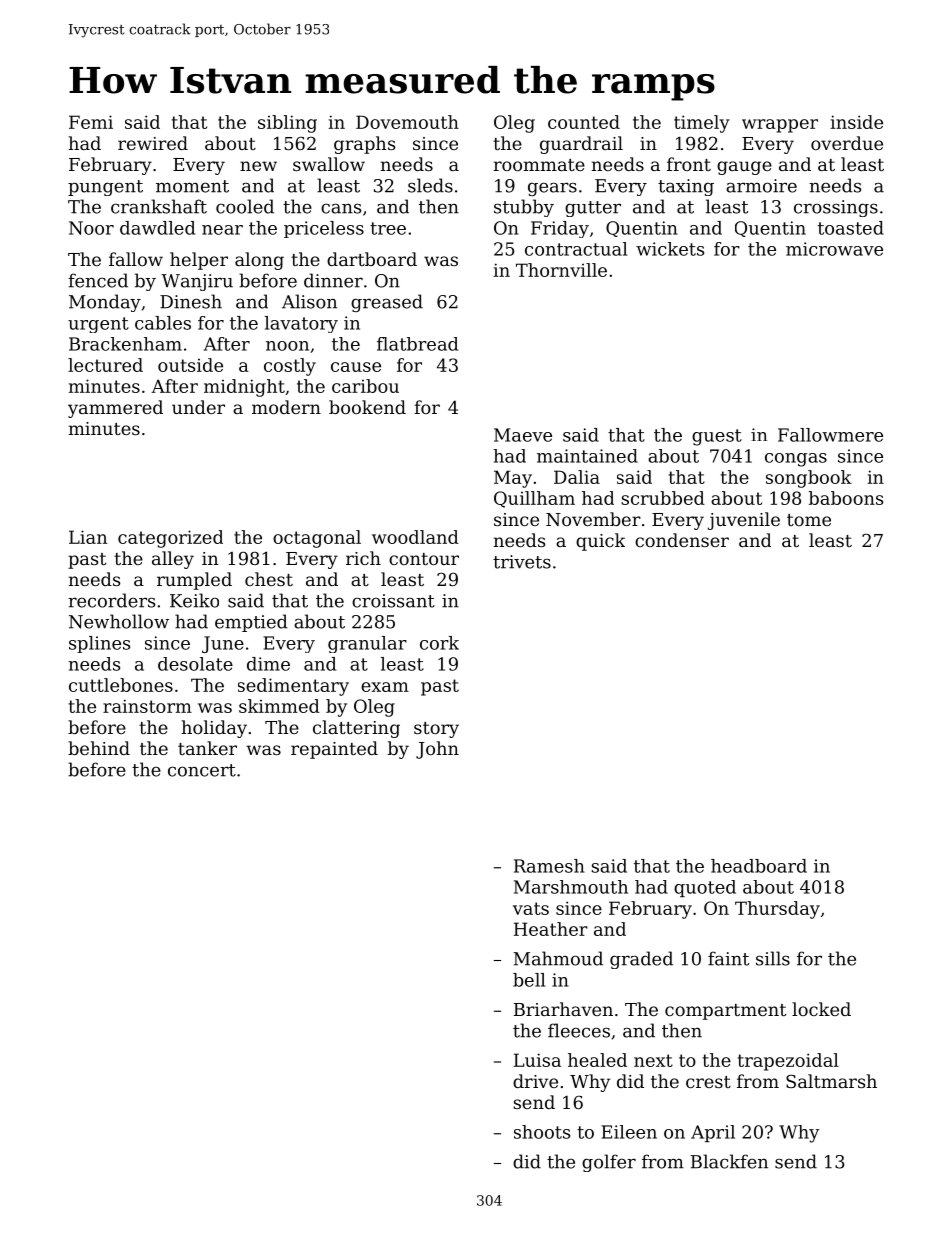  What do you see at coordinates (537, 1060) in the page?
I see `Luisa` at bounding box center [537, 1060].
